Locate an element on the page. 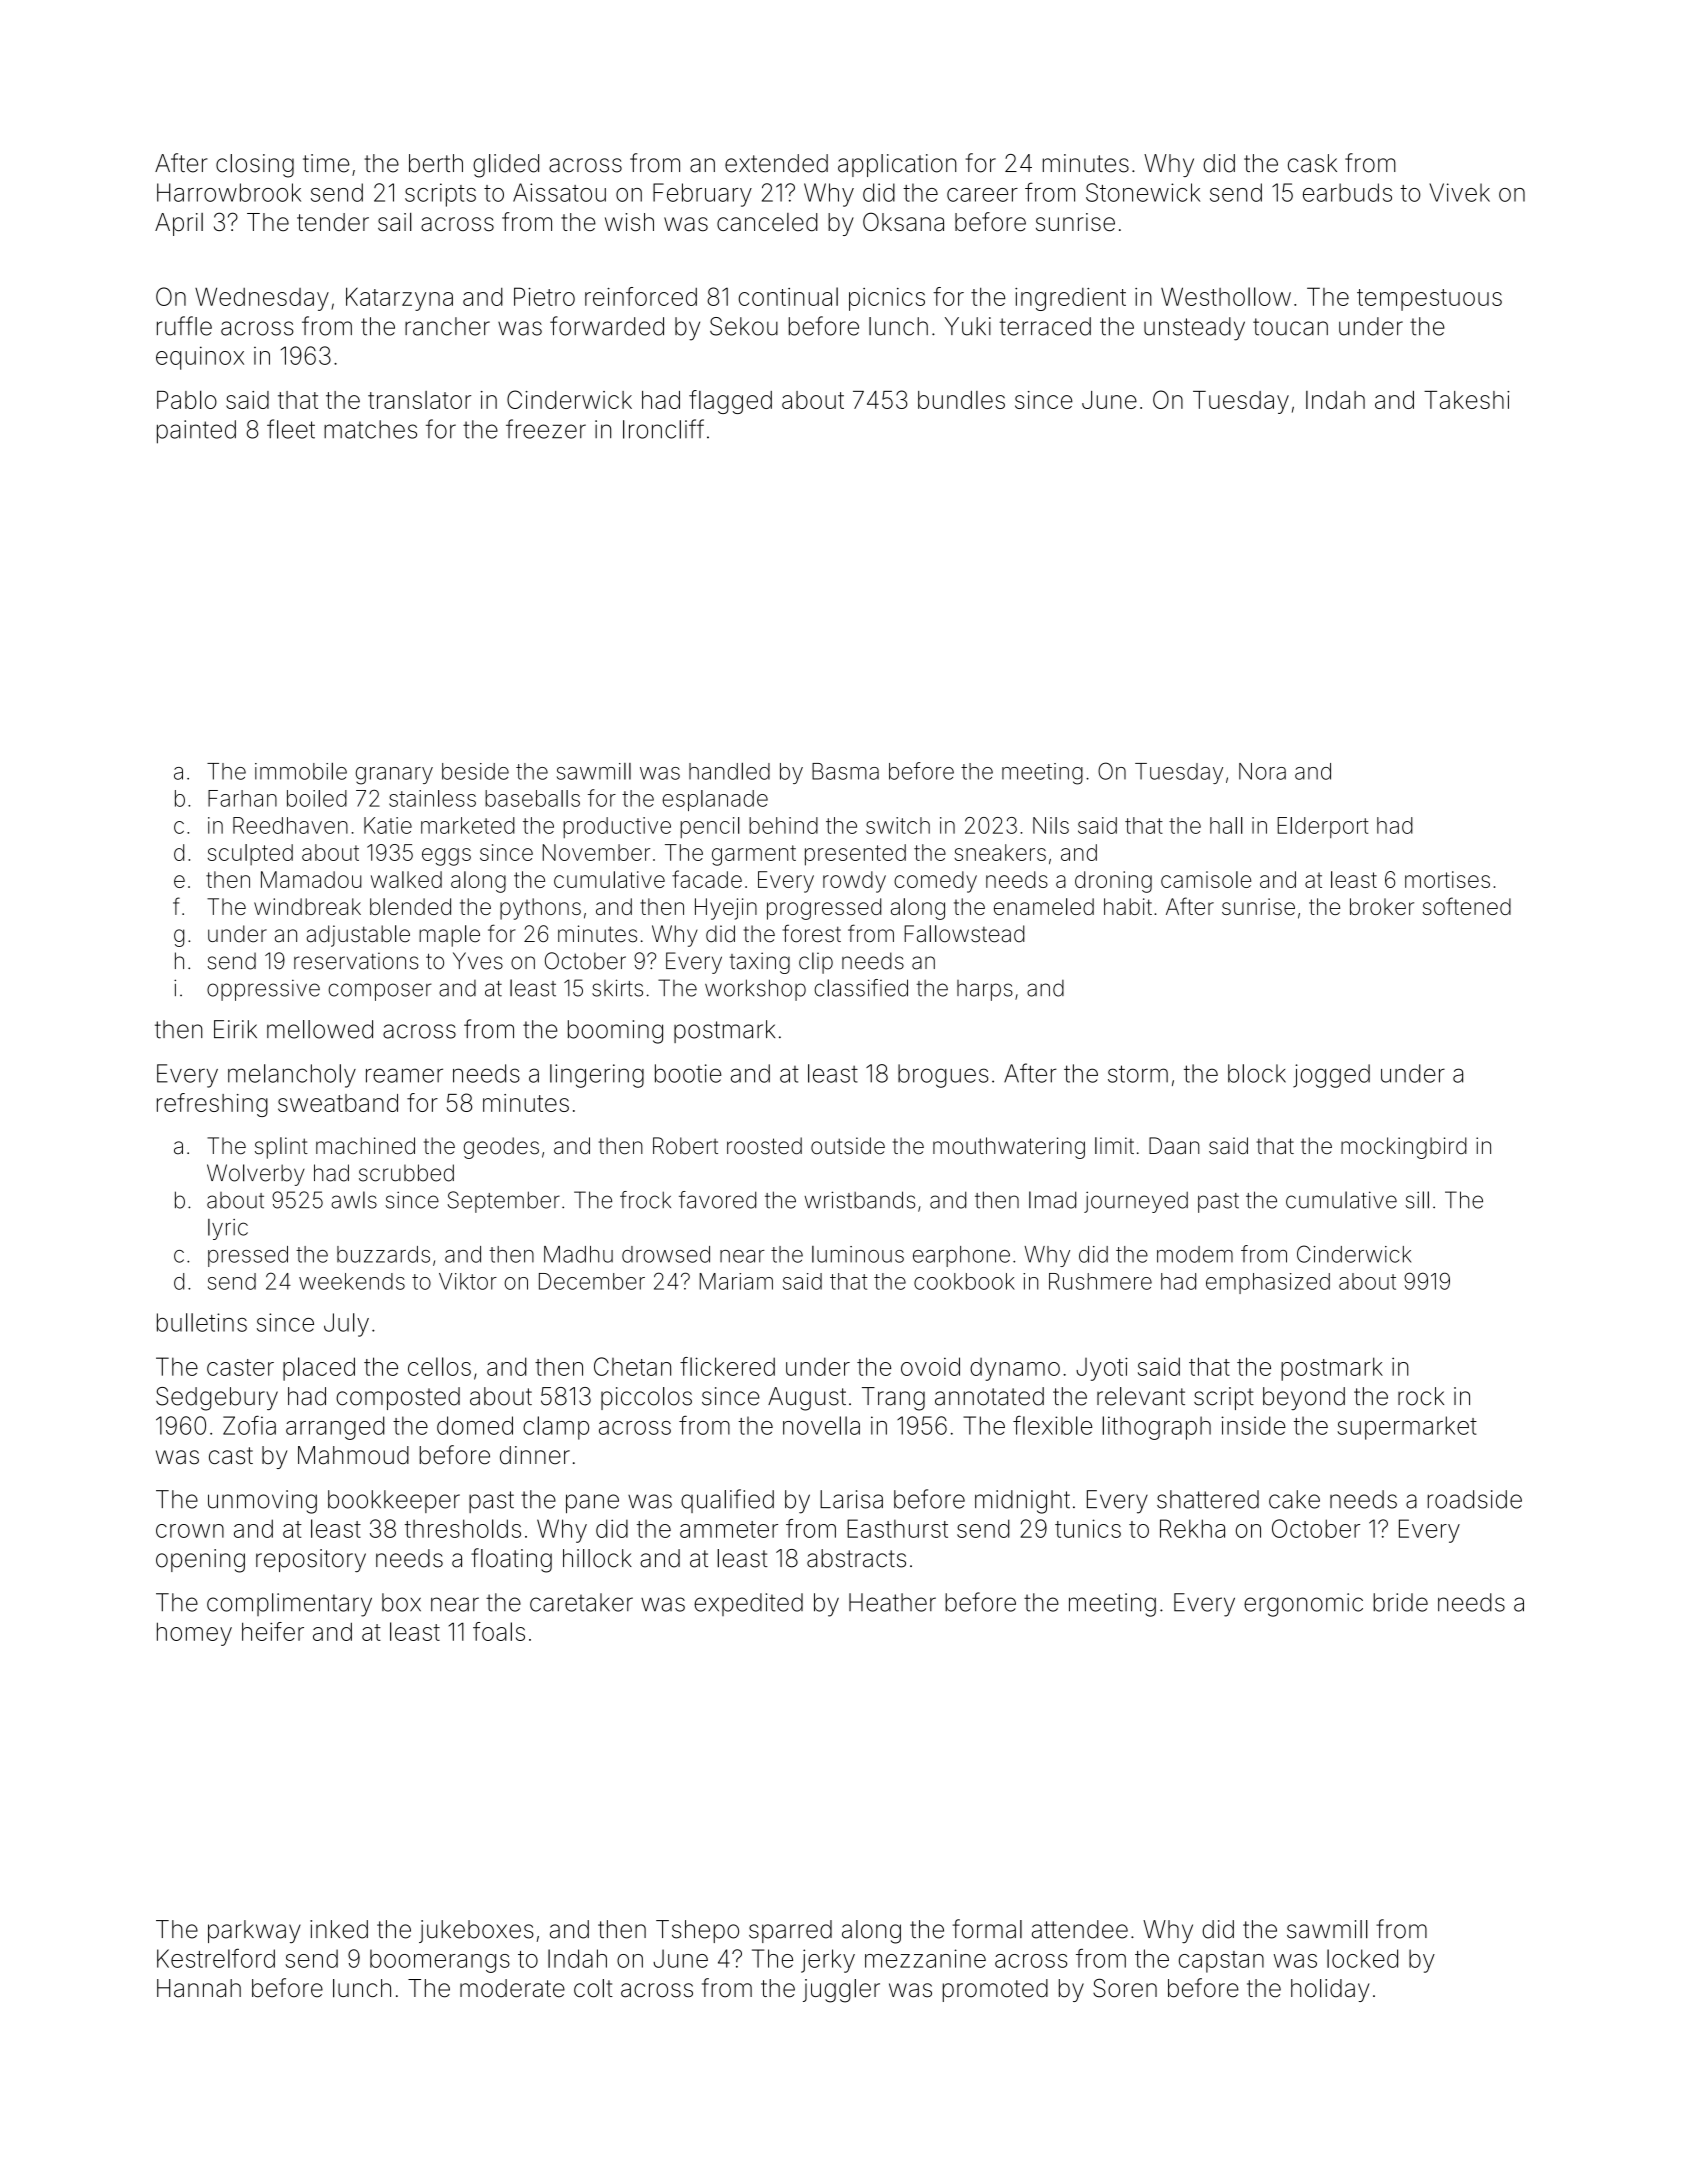 The width and height of the document is (1683, 2178). floating is located at coordinates (511, 1560).
